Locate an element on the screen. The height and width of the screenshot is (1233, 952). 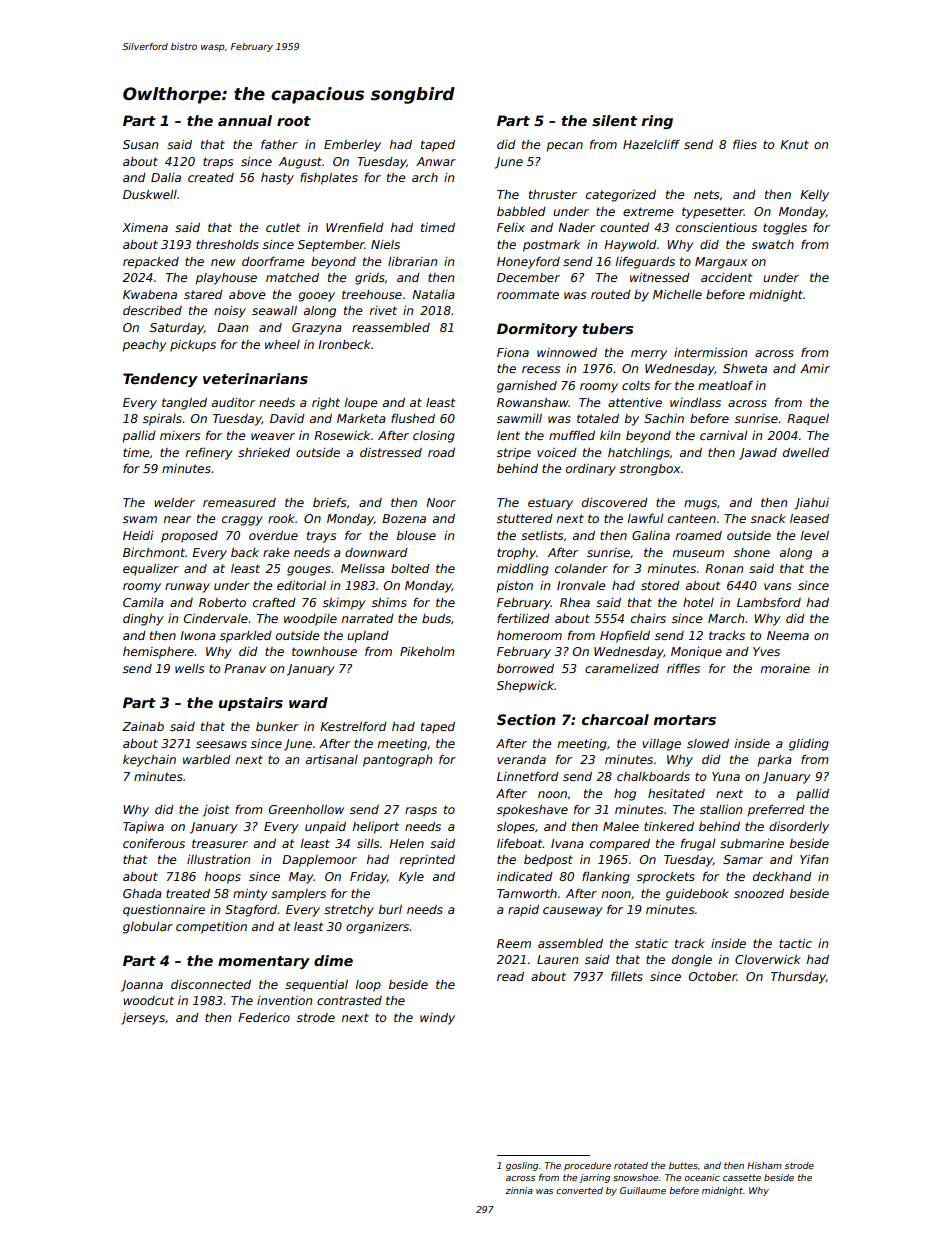
setlists is located at coordinates (542, 535).
